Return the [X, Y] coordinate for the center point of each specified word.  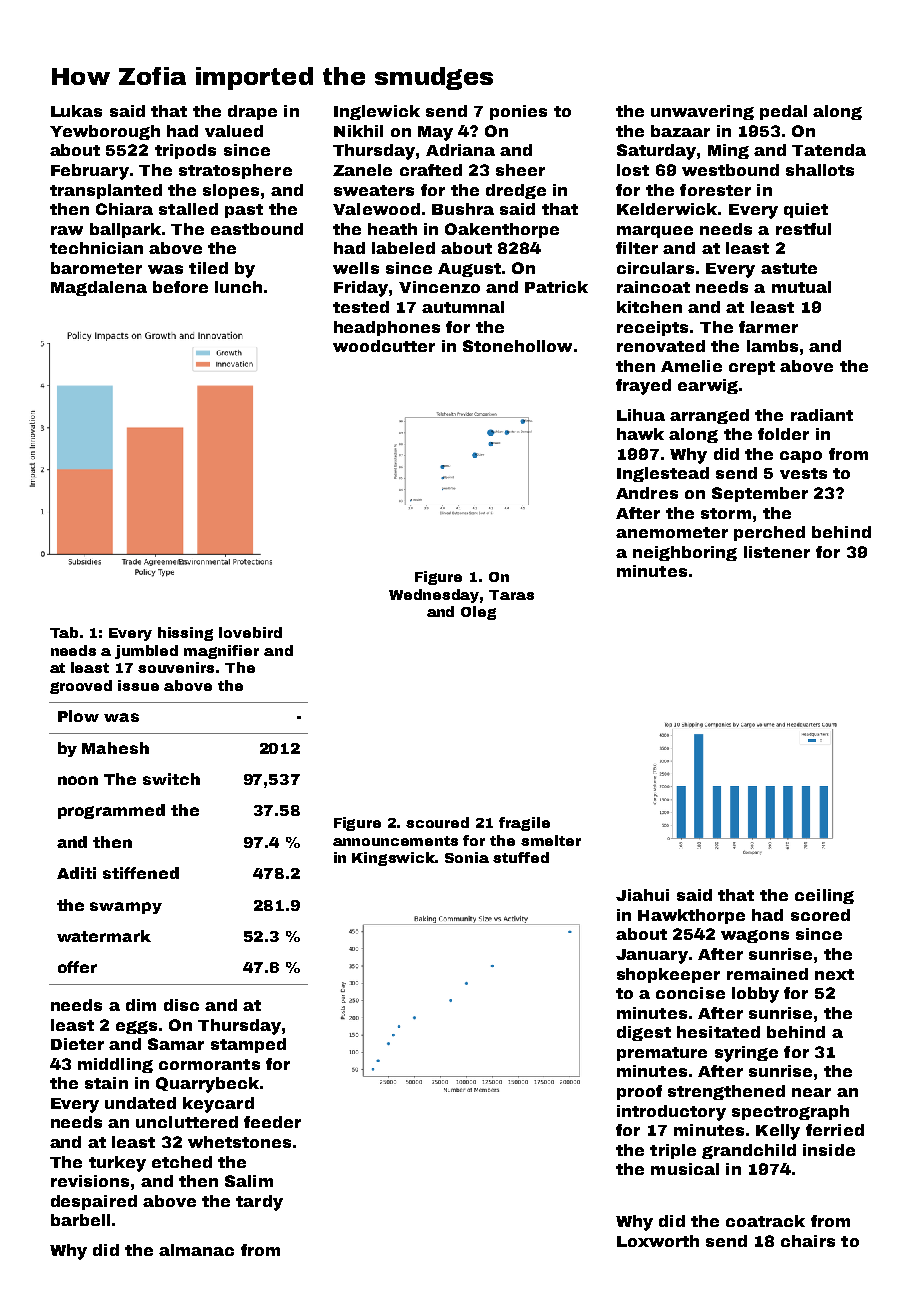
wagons [755, 936]
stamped [248, 1045]
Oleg [478, 613]
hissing [185, 634]
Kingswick [394, 859]
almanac [196, 1250]
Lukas [76, 111]
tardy [259, 1203]
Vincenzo [439, 287]
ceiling [824, 896]
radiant [822, 415]
